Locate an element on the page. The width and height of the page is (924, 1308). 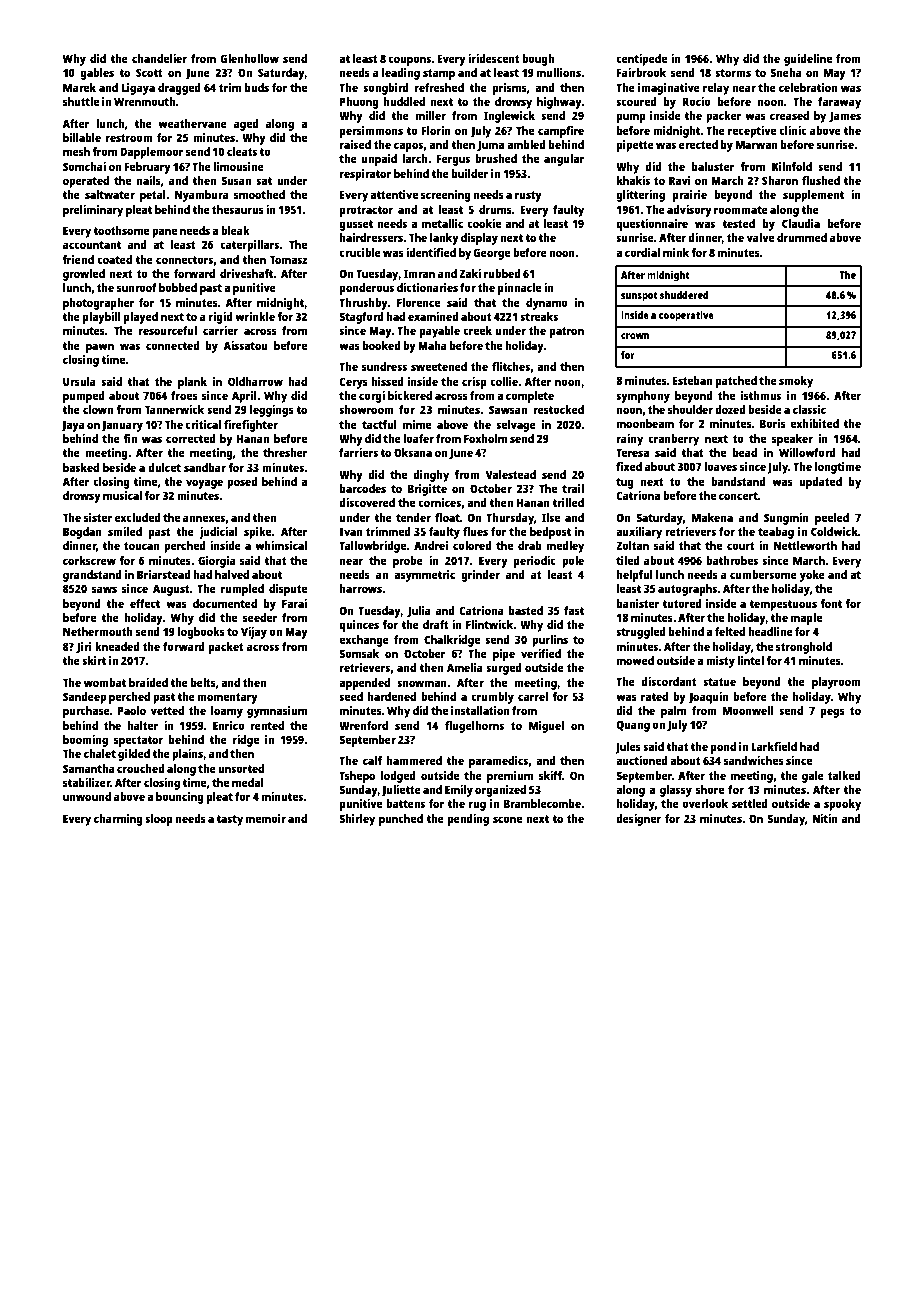
chandelier is located at coordinates (159, 58).
